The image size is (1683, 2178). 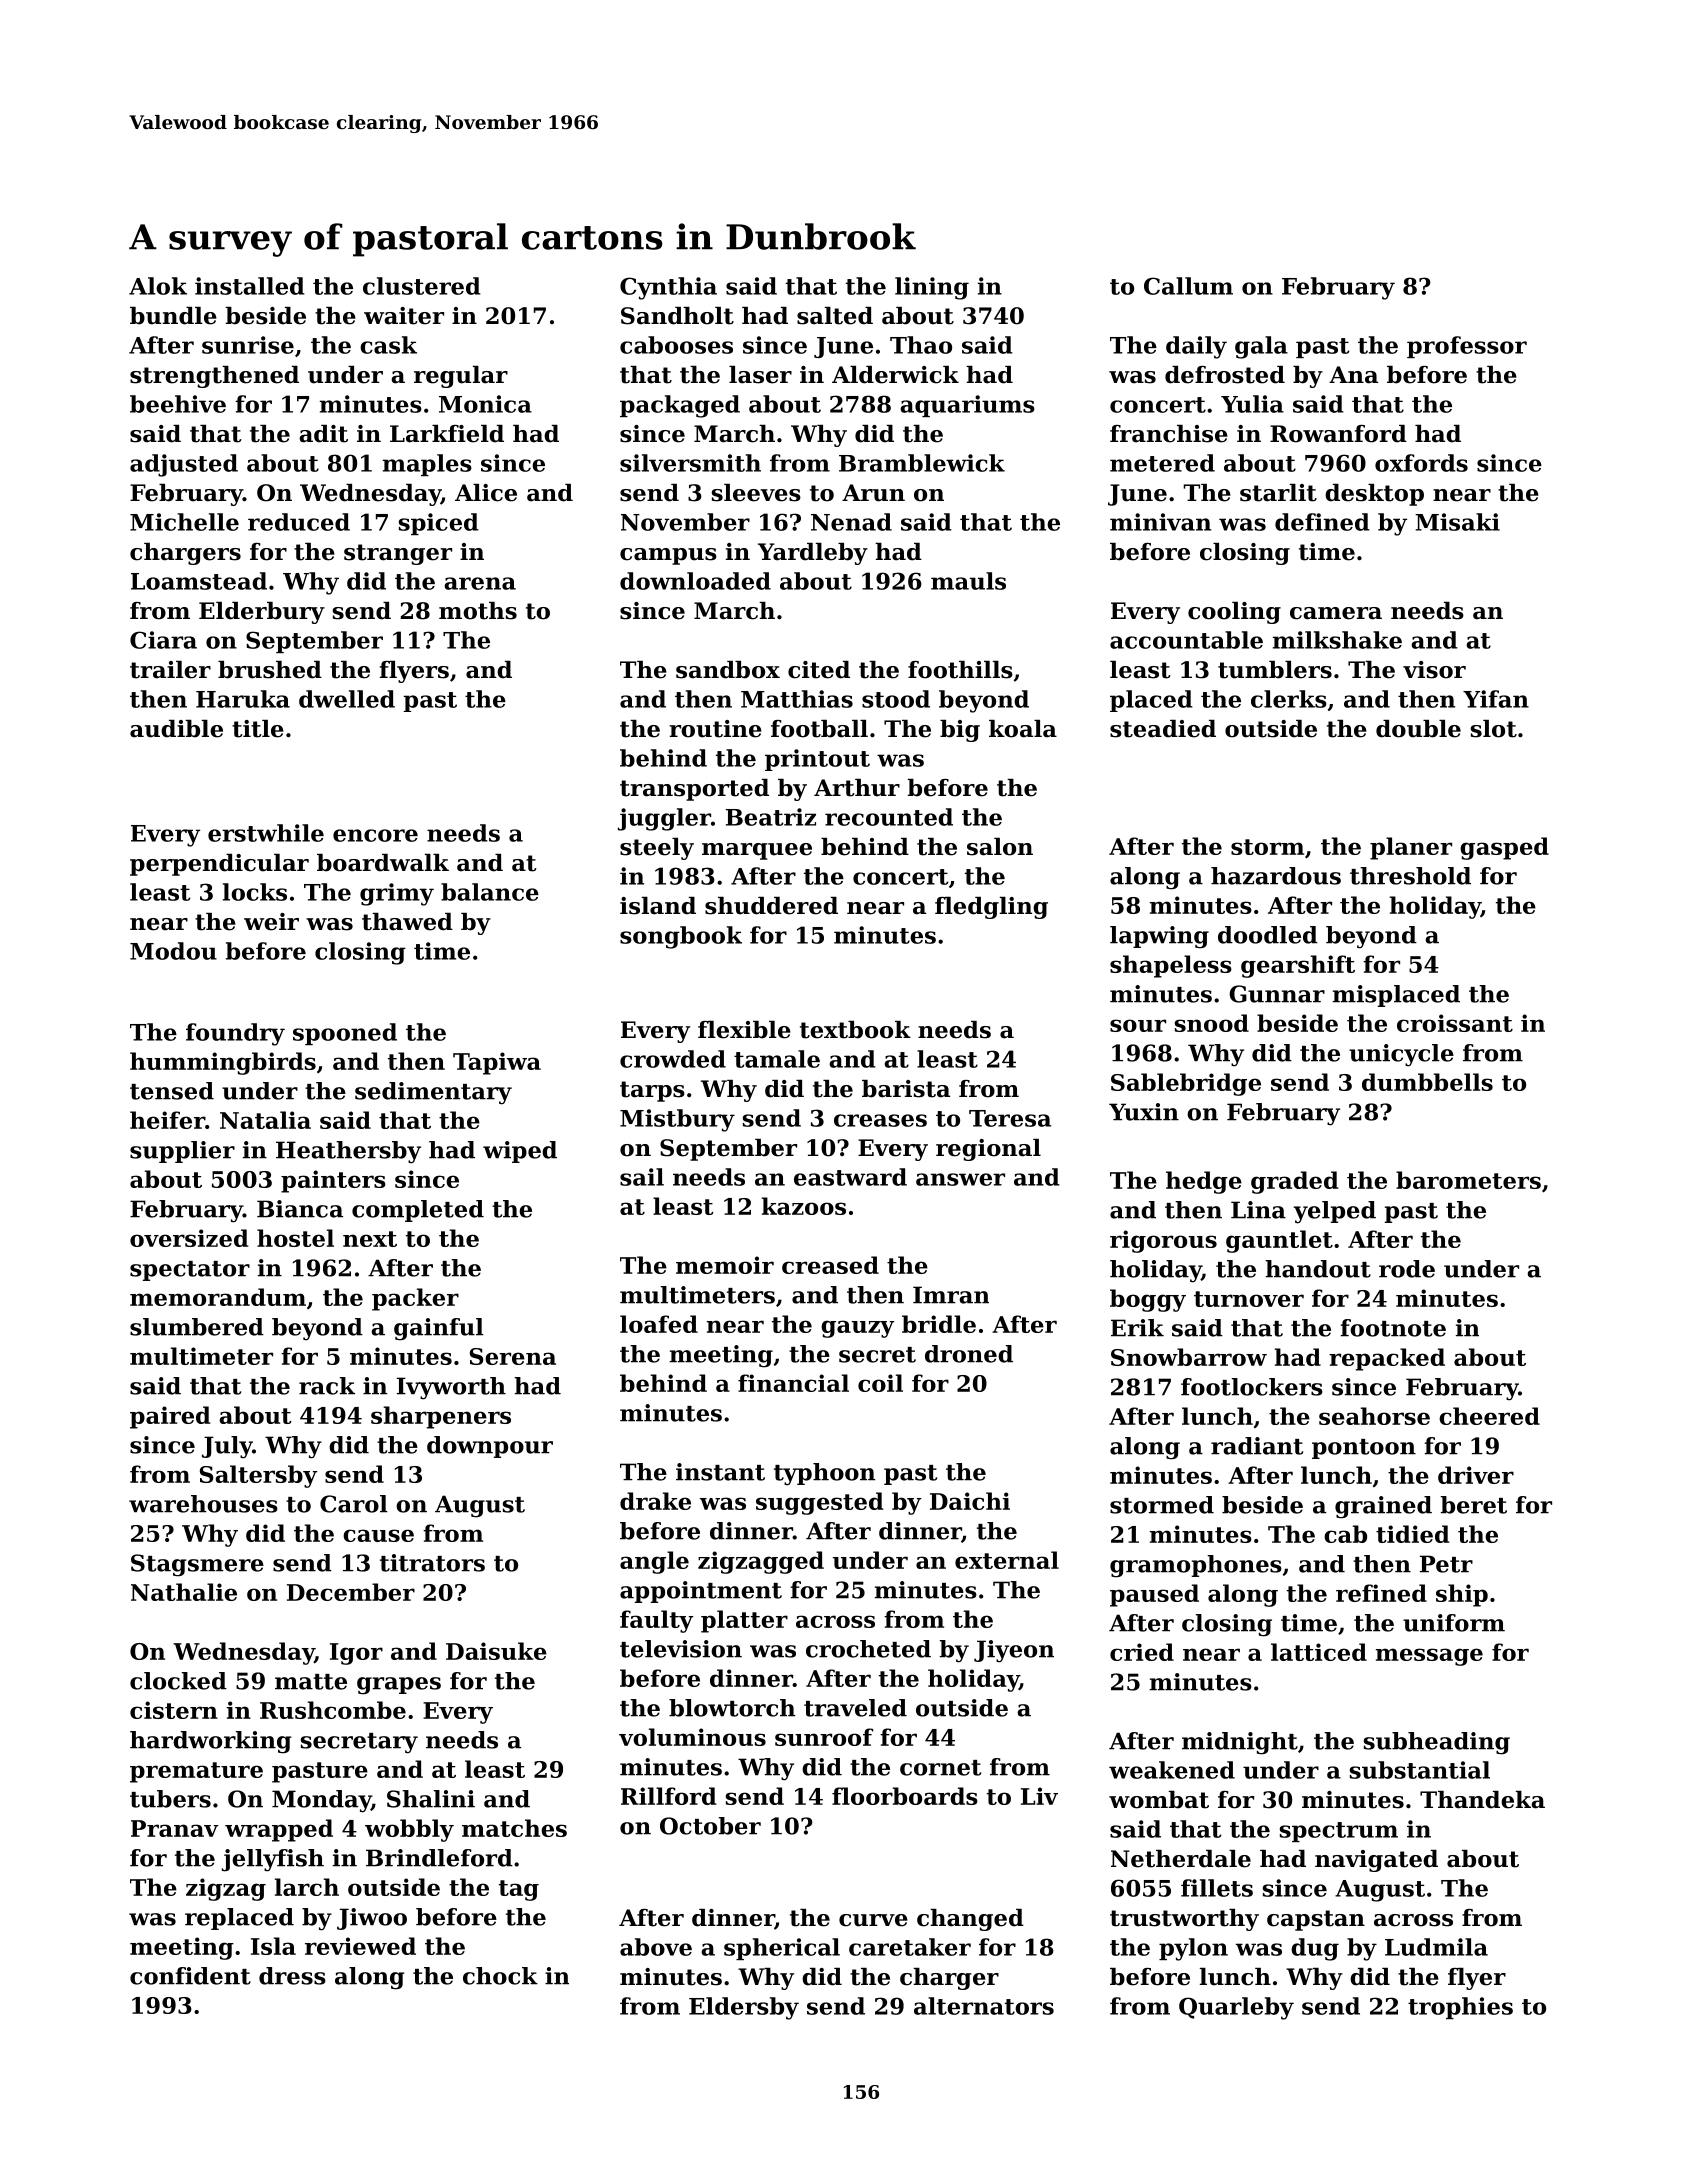 I want to click on Bramblewick, so click(x=922, y=463).
